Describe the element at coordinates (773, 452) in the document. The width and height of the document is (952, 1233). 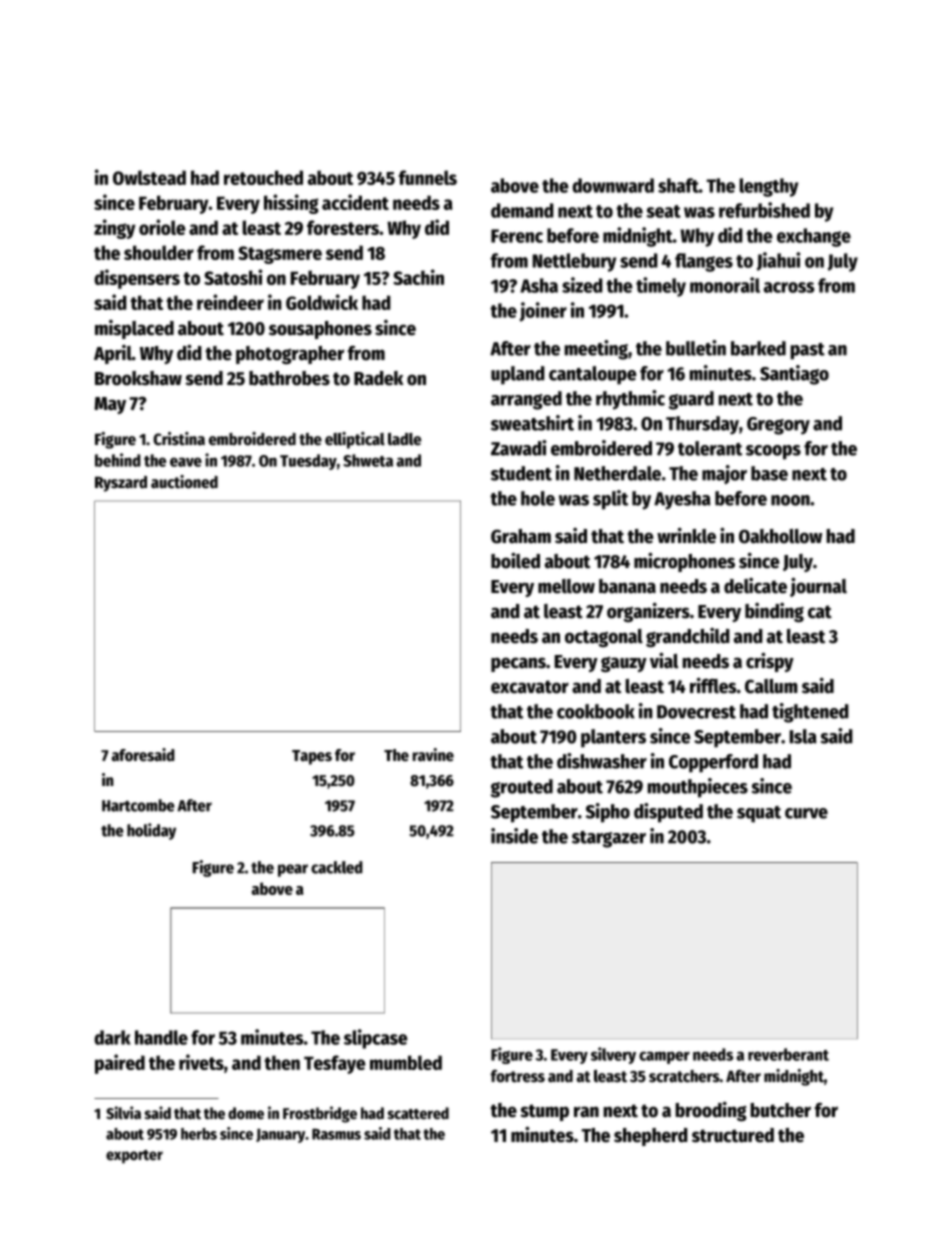
I see `scoops` at that location.
